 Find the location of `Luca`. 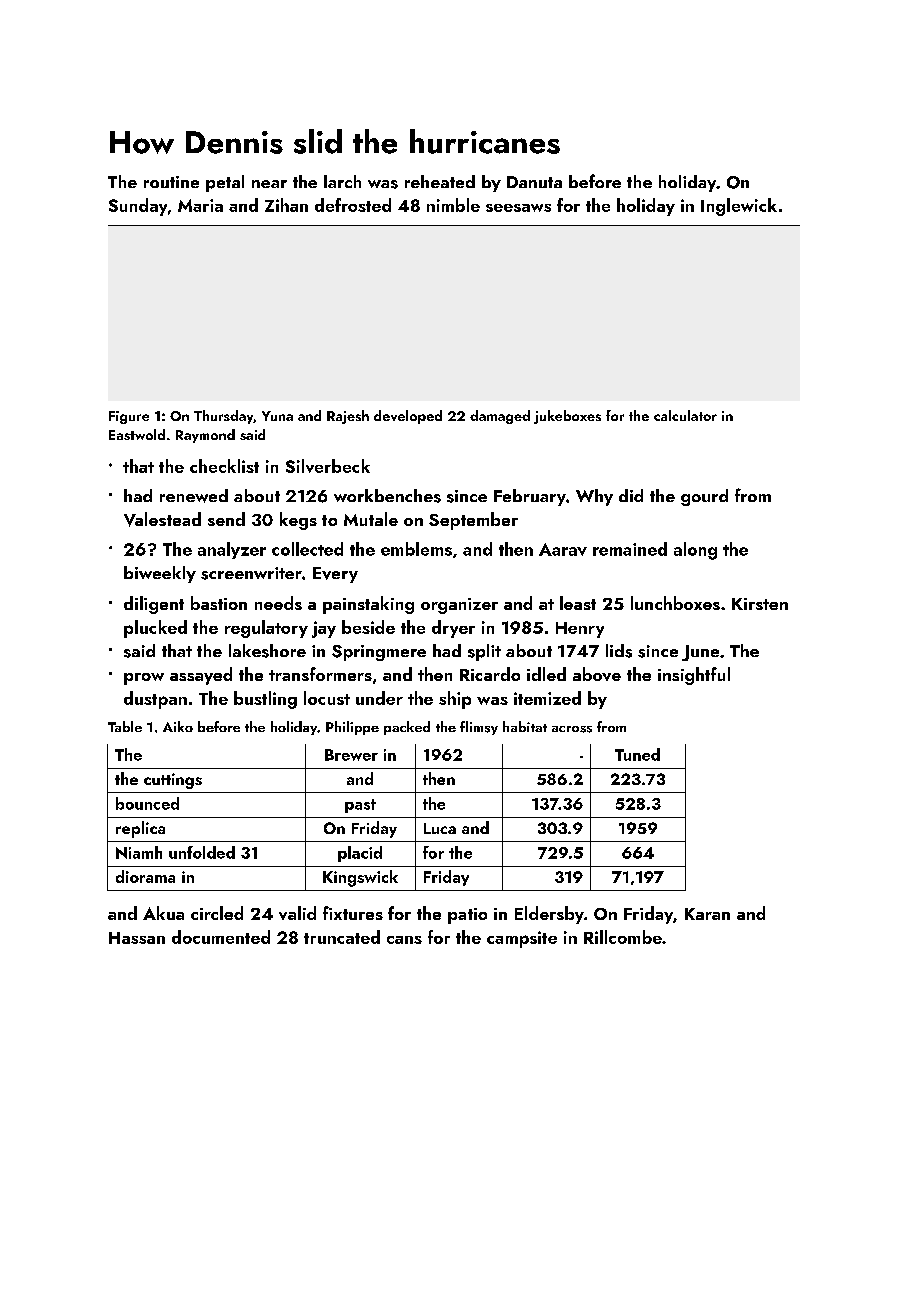

Luca is located at coordinates (440, 828).
